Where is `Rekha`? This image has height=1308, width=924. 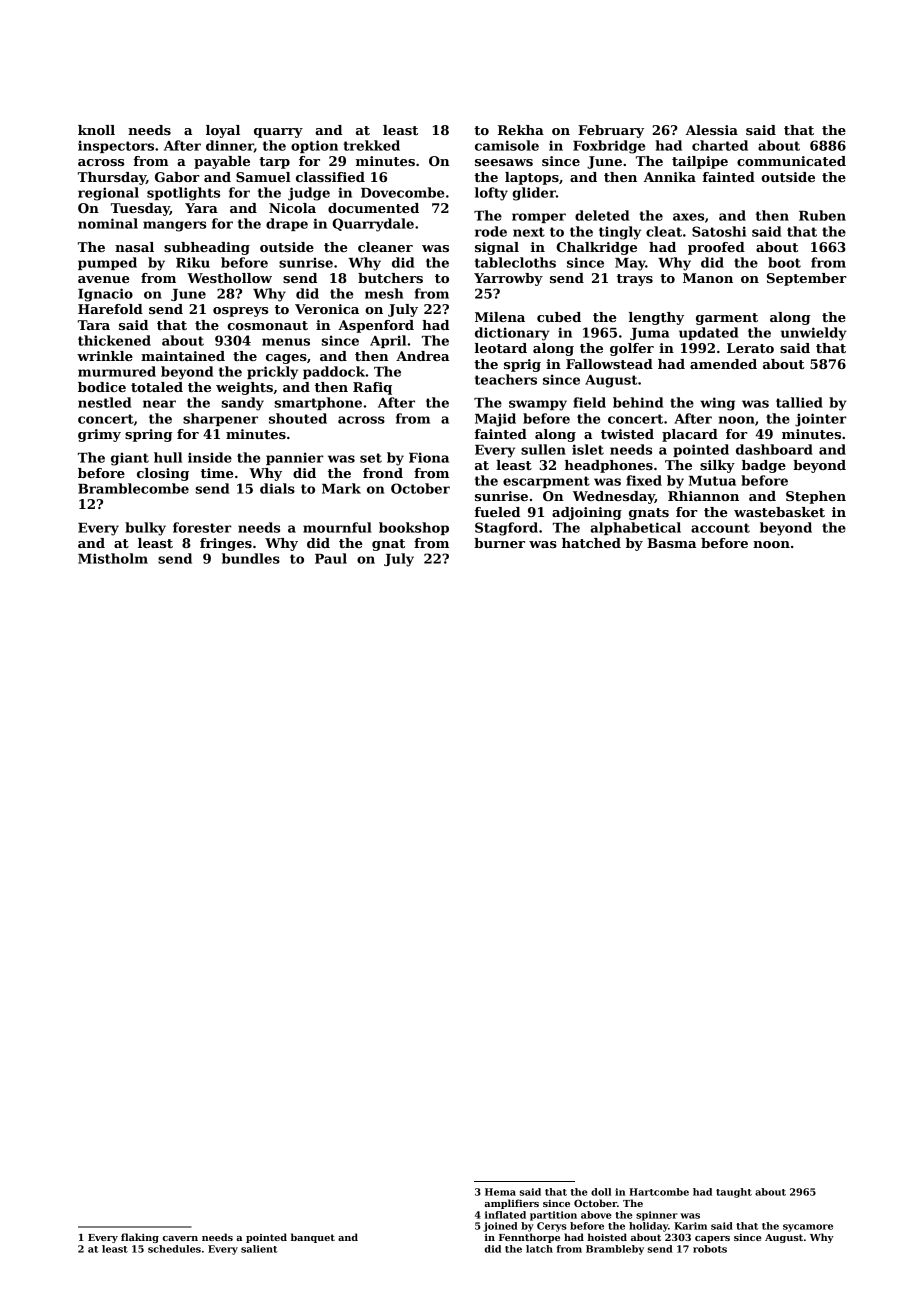
Rekha is located at coordinates (521, 130).
